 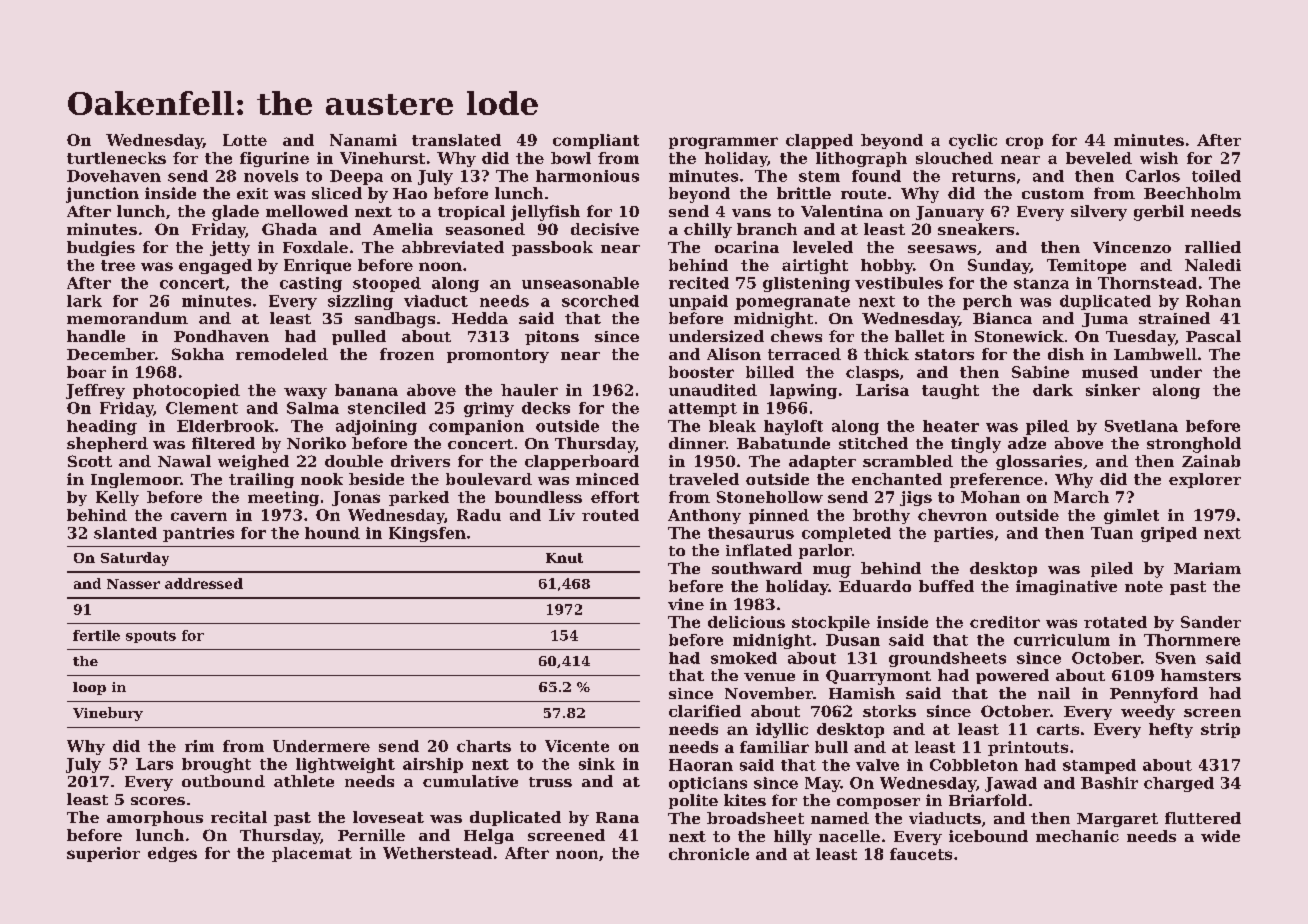 What do you see at coordinates (1024, 143) in the screenshot?
I see `crop` at bounding box center [1024, 143].
